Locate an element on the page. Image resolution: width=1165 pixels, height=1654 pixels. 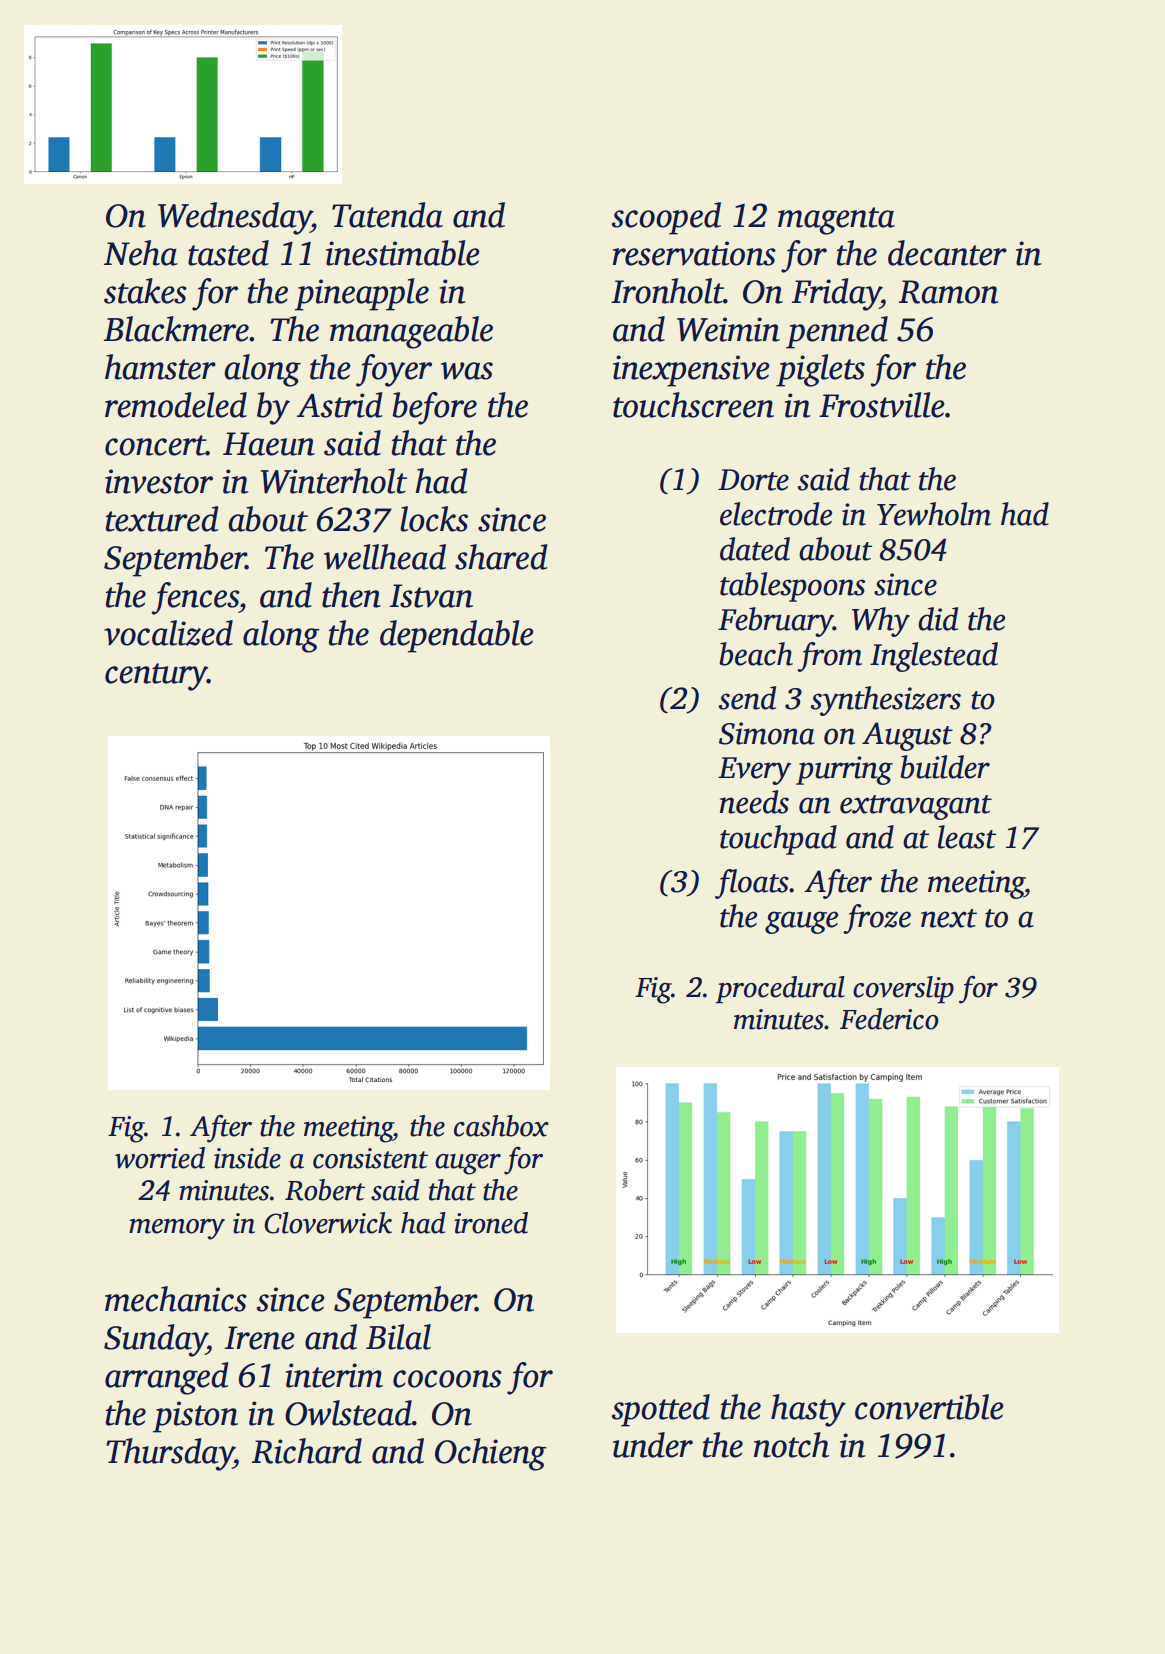
under is located at coordinates (653, 1445).
